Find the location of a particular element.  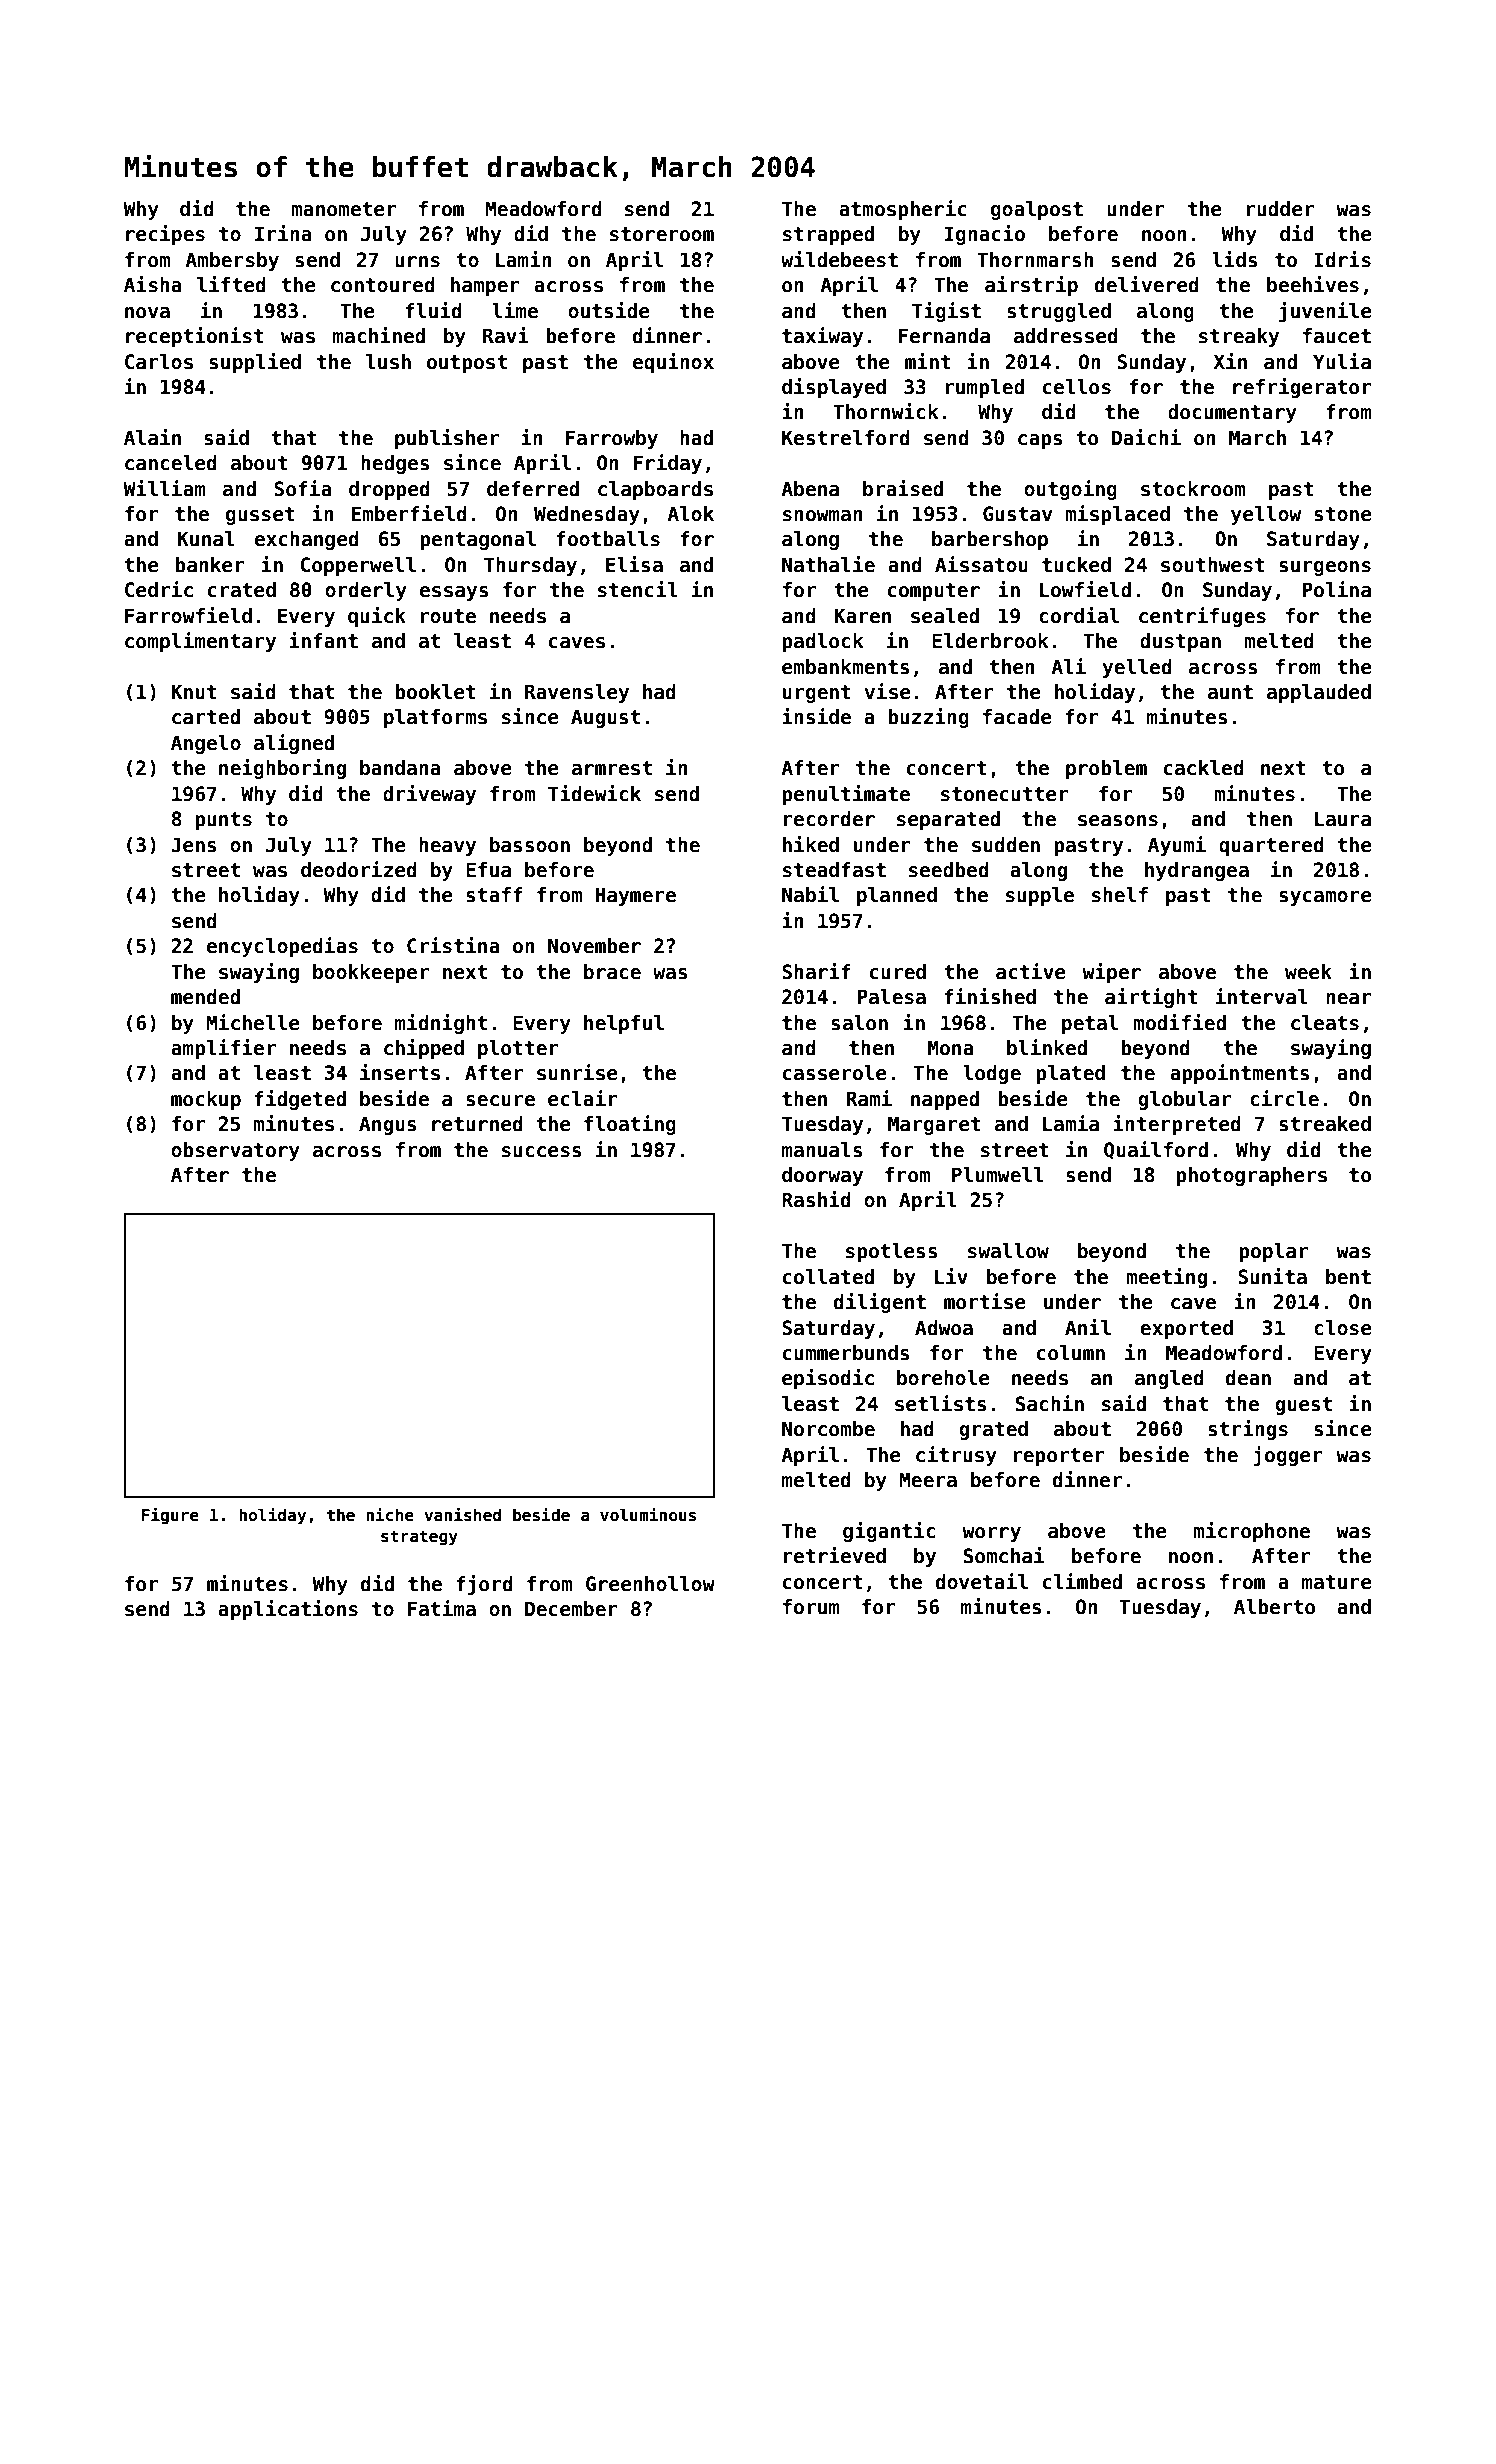

Idris is located at coordinates (1342, 259).
